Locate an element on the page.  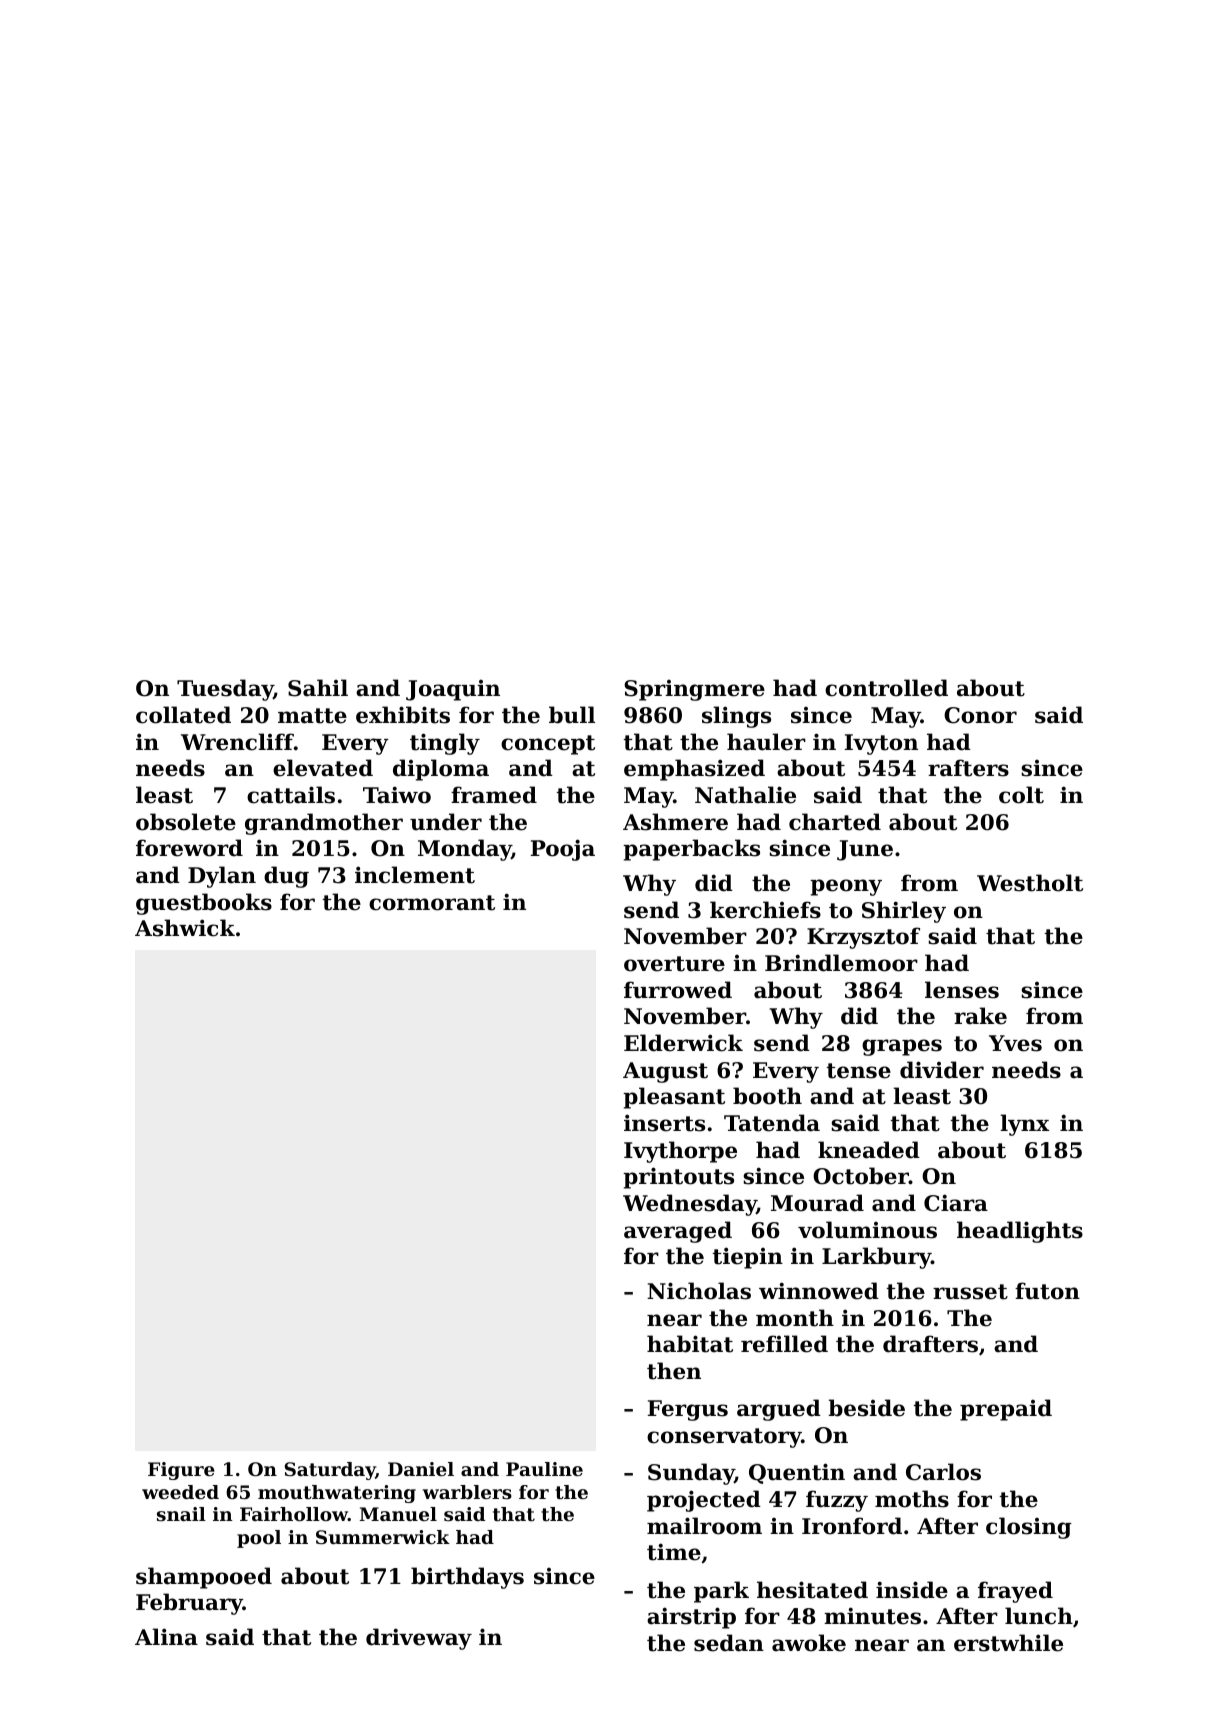
Tuesday is located at coordinates (225, 690).
